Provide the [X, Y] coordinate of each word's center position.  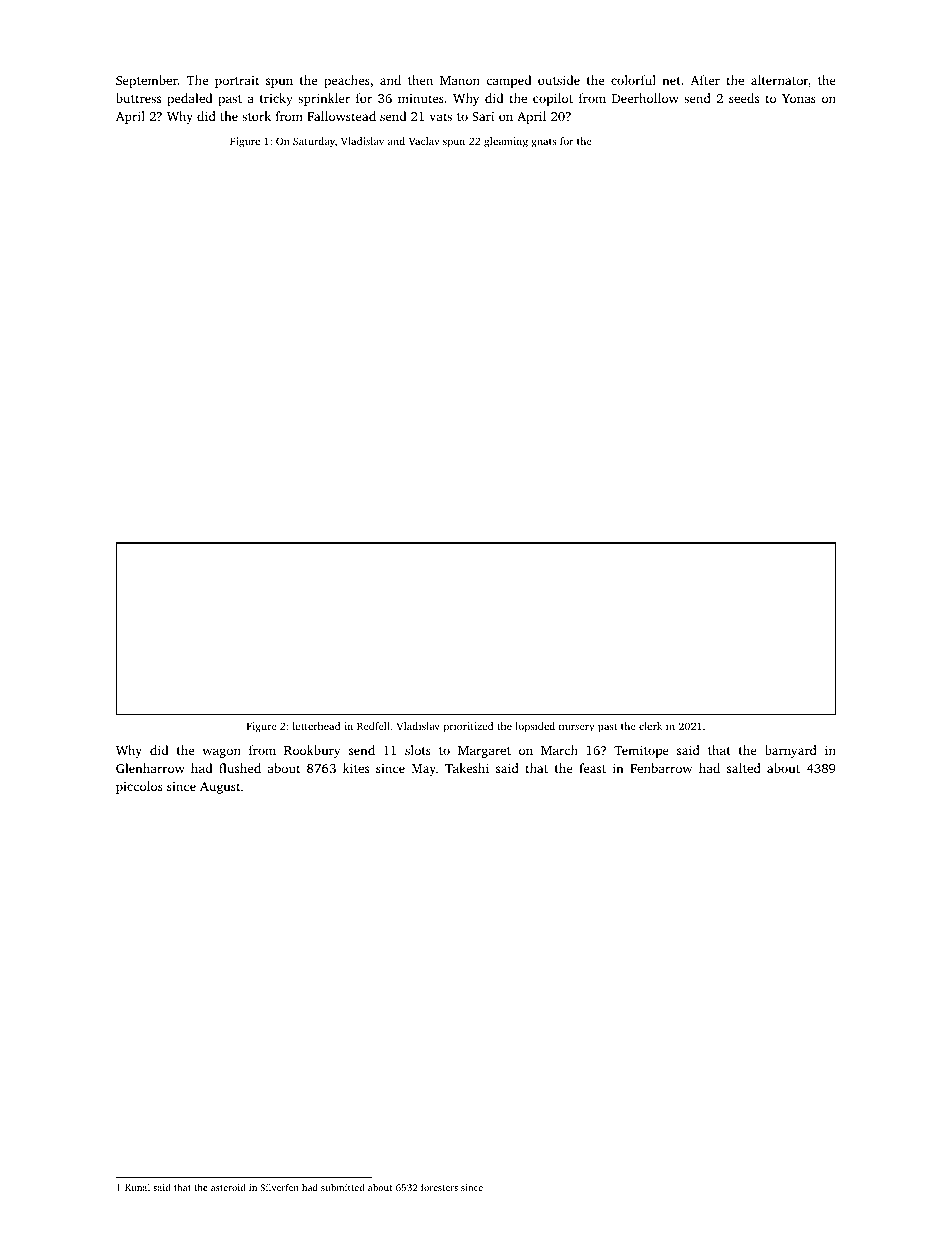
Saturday [314, 142]
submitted [343, 1187]
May [424, 770]
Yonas [799, 98]
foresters [439, 1187]
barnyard [791, 751]
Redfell [373, 726]
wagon [222, 753]
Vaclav [424, 141]
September [147, 81]
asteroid [228, 1187]
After [705, 80]
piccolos [139, 787]
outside [559, 80]
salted [744, 768]
